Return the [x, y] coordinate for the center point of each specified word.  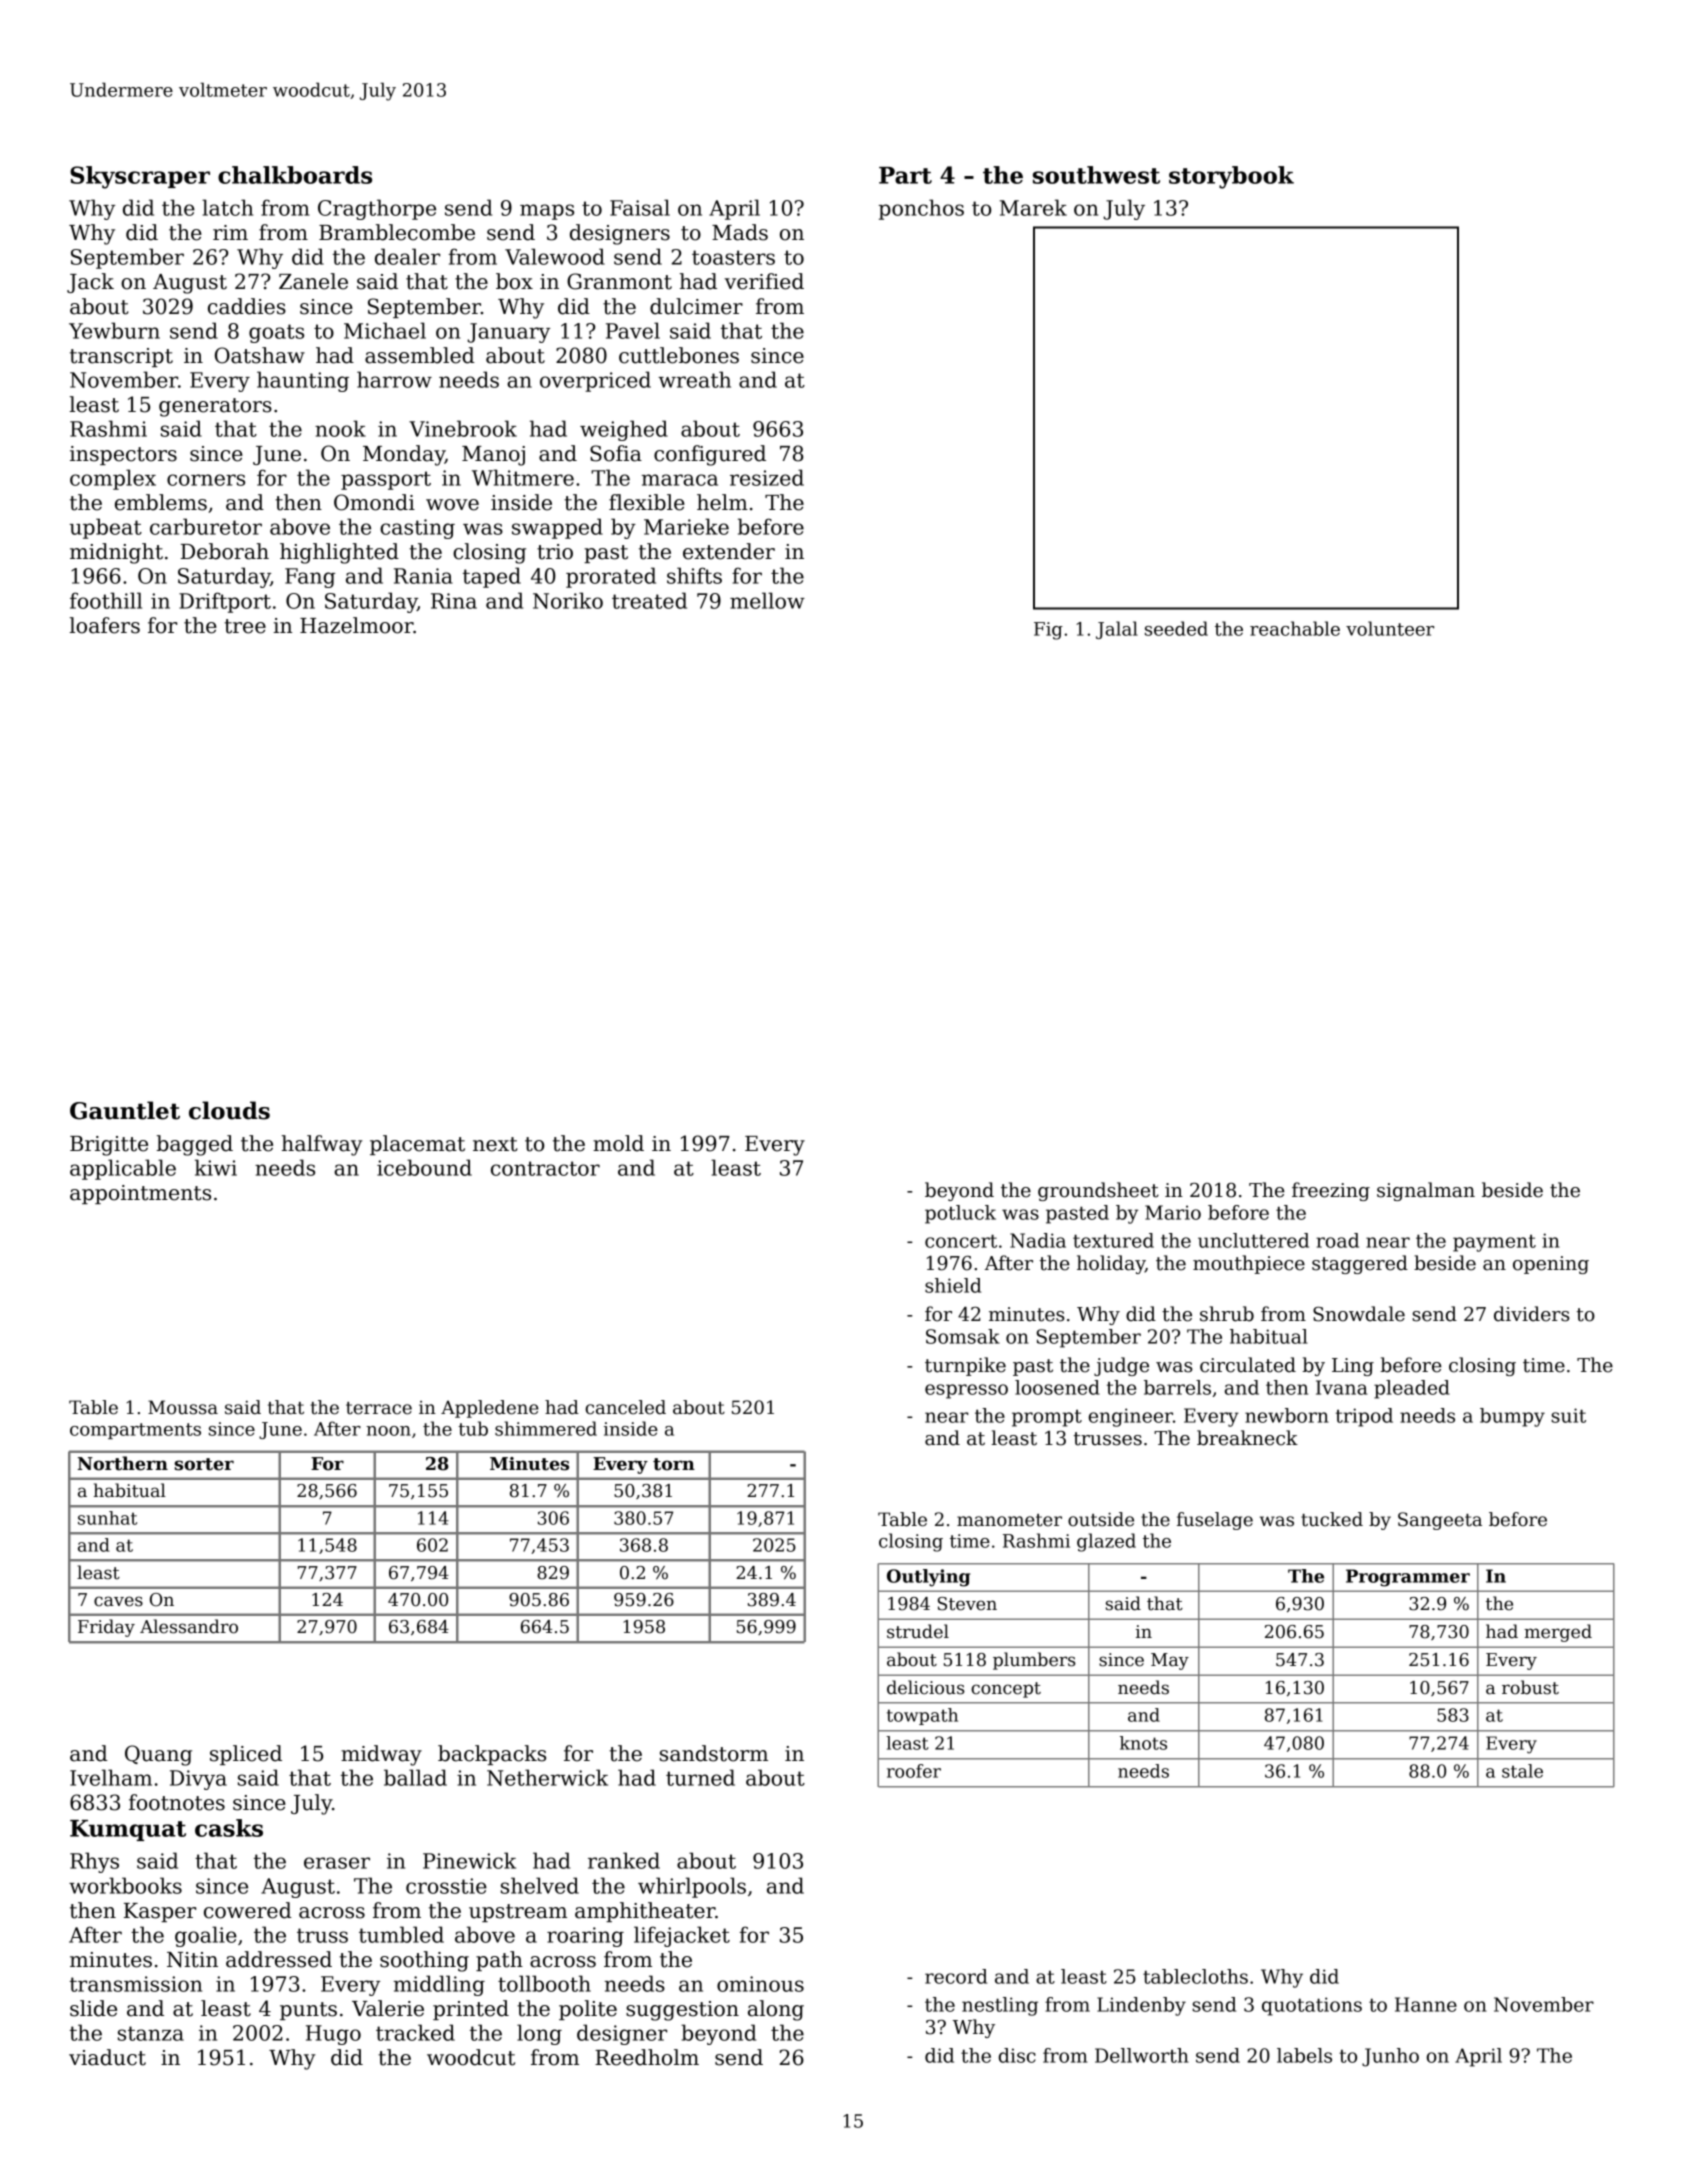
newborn [1287, 1415]
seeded [1176, 628]
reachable [1295, 628]
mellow [767, 600]
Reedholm [647, 2057]
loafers [104, 625]
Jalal [1117, 630]
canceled [625, 1407]
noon [388, 1431]
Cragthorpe [377, 209]
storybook [1231, 177]
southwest [1096, 175]
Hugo [333, 2035]
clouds [229, 1110]
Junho [1390, 2057]
